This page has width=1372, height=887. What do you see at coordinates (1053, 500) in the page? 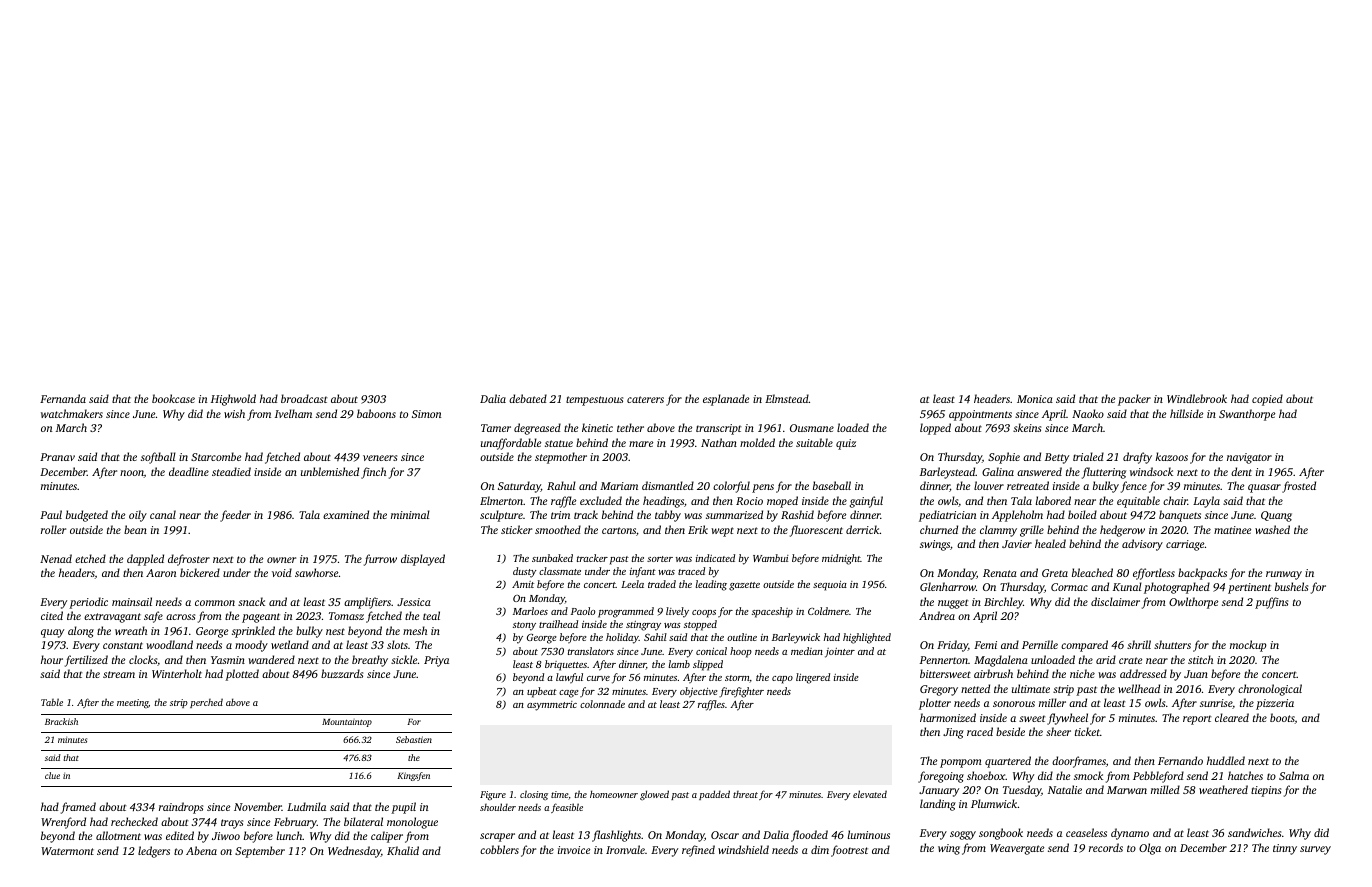
I see `labored` at bounding box center [1053, 500].
